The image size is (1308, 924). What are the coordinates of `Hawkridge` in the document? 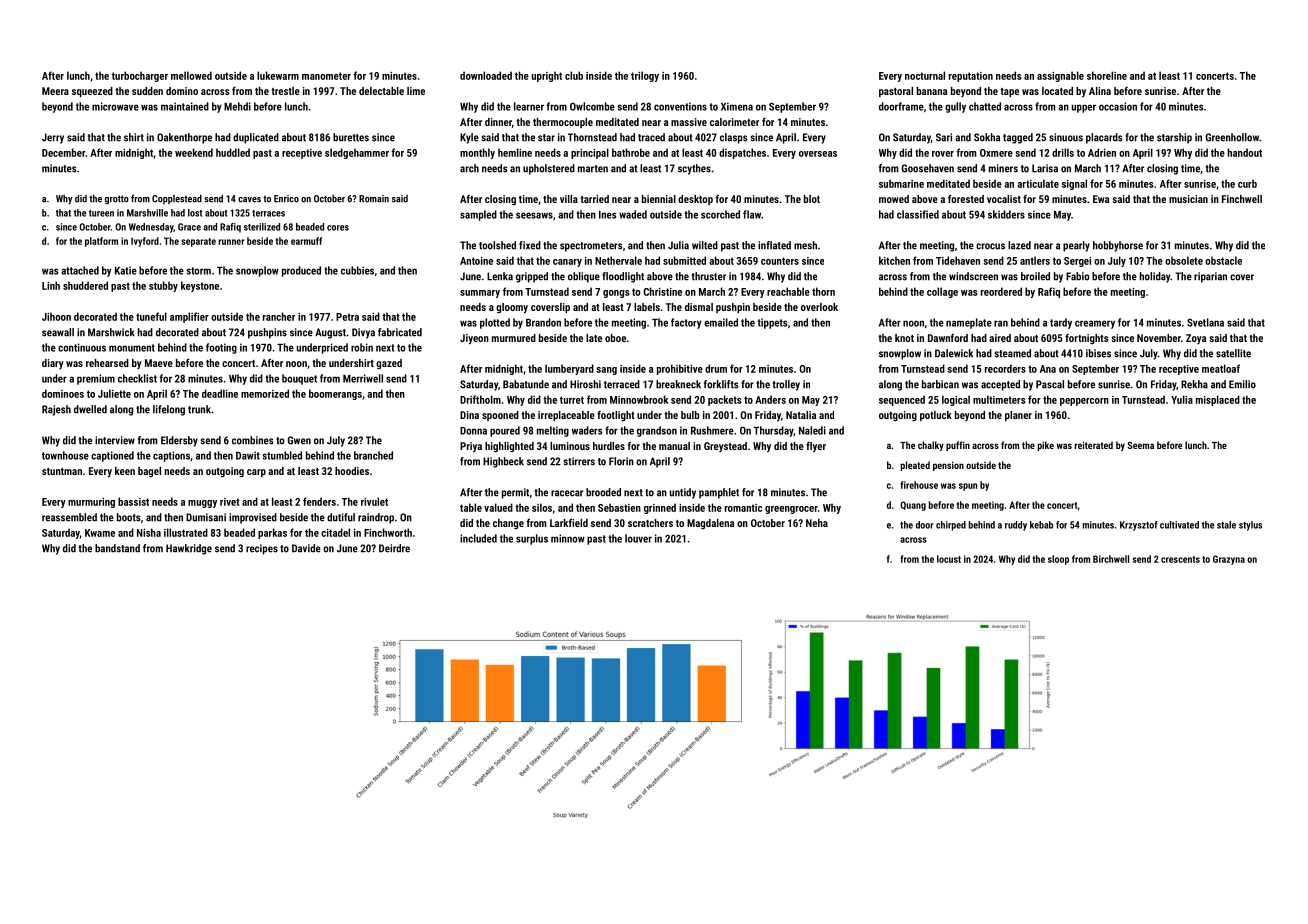 It's located at (189, 549).
